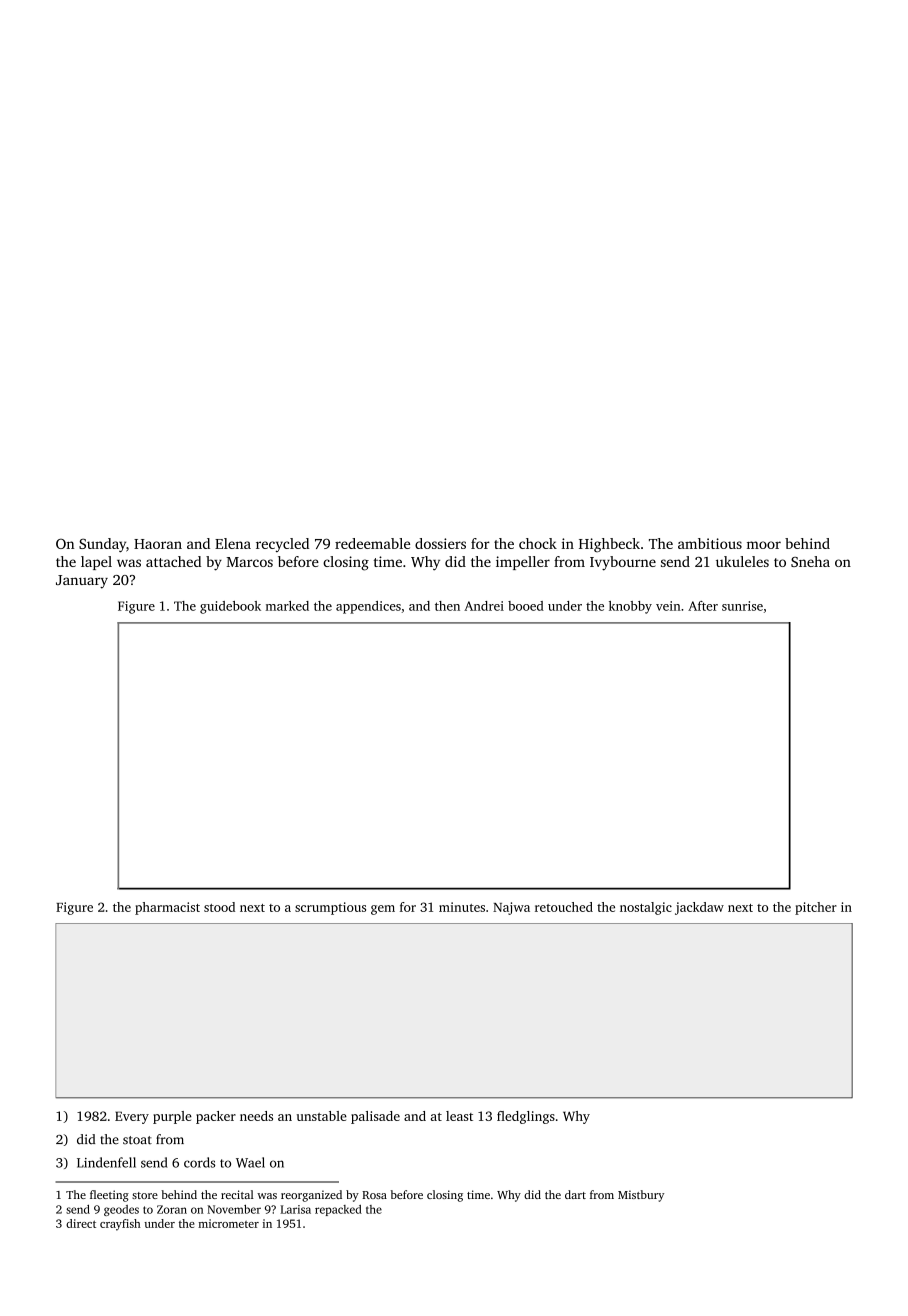 The height and width of the image is (1316, 908). What do you see at coordinates (511, 908) in the image?
I see `Najwa` at bounding box center [511, 908].
